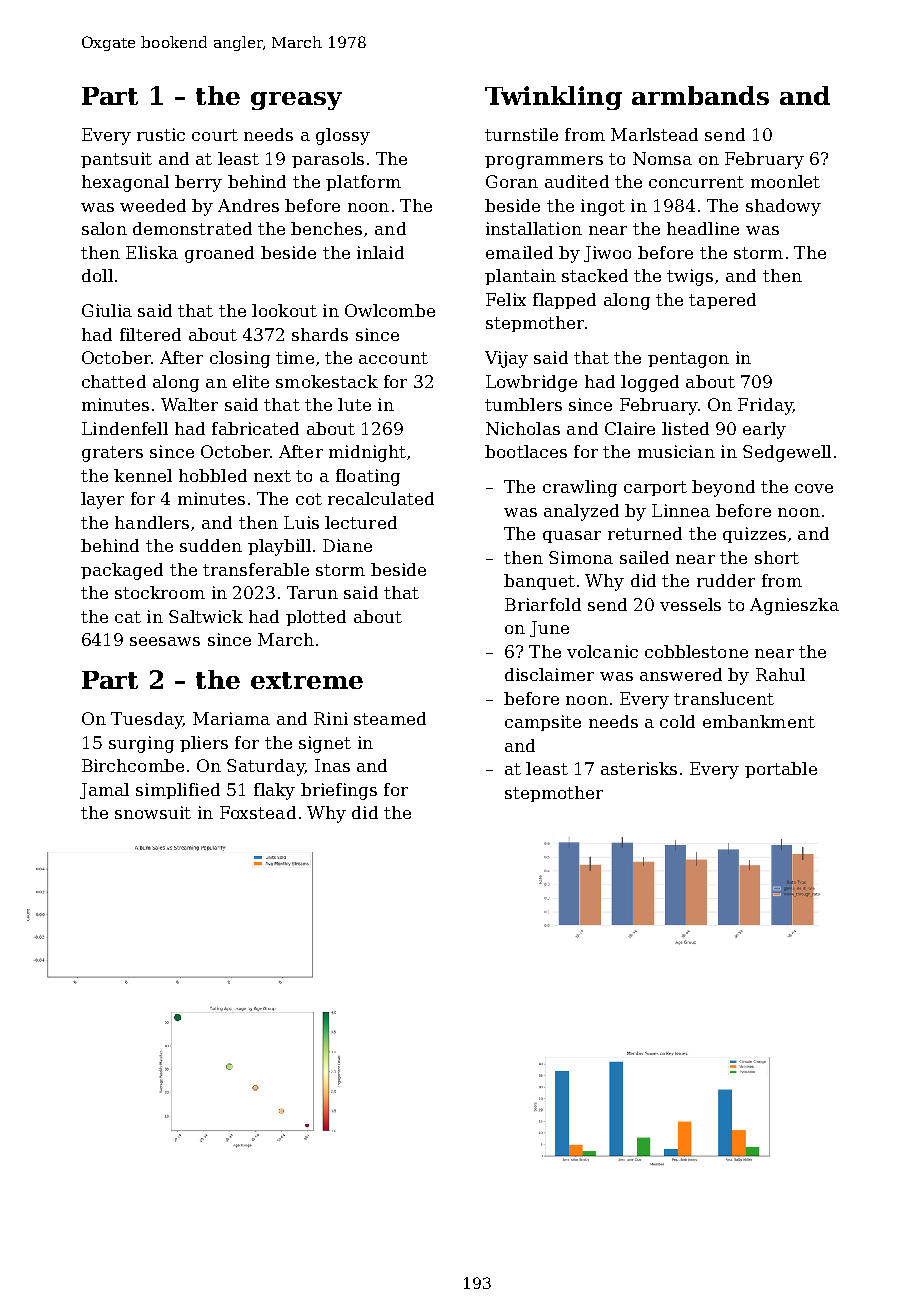 This image has width=924, height=1314. I want to click on pliers, so click(204, 744).
